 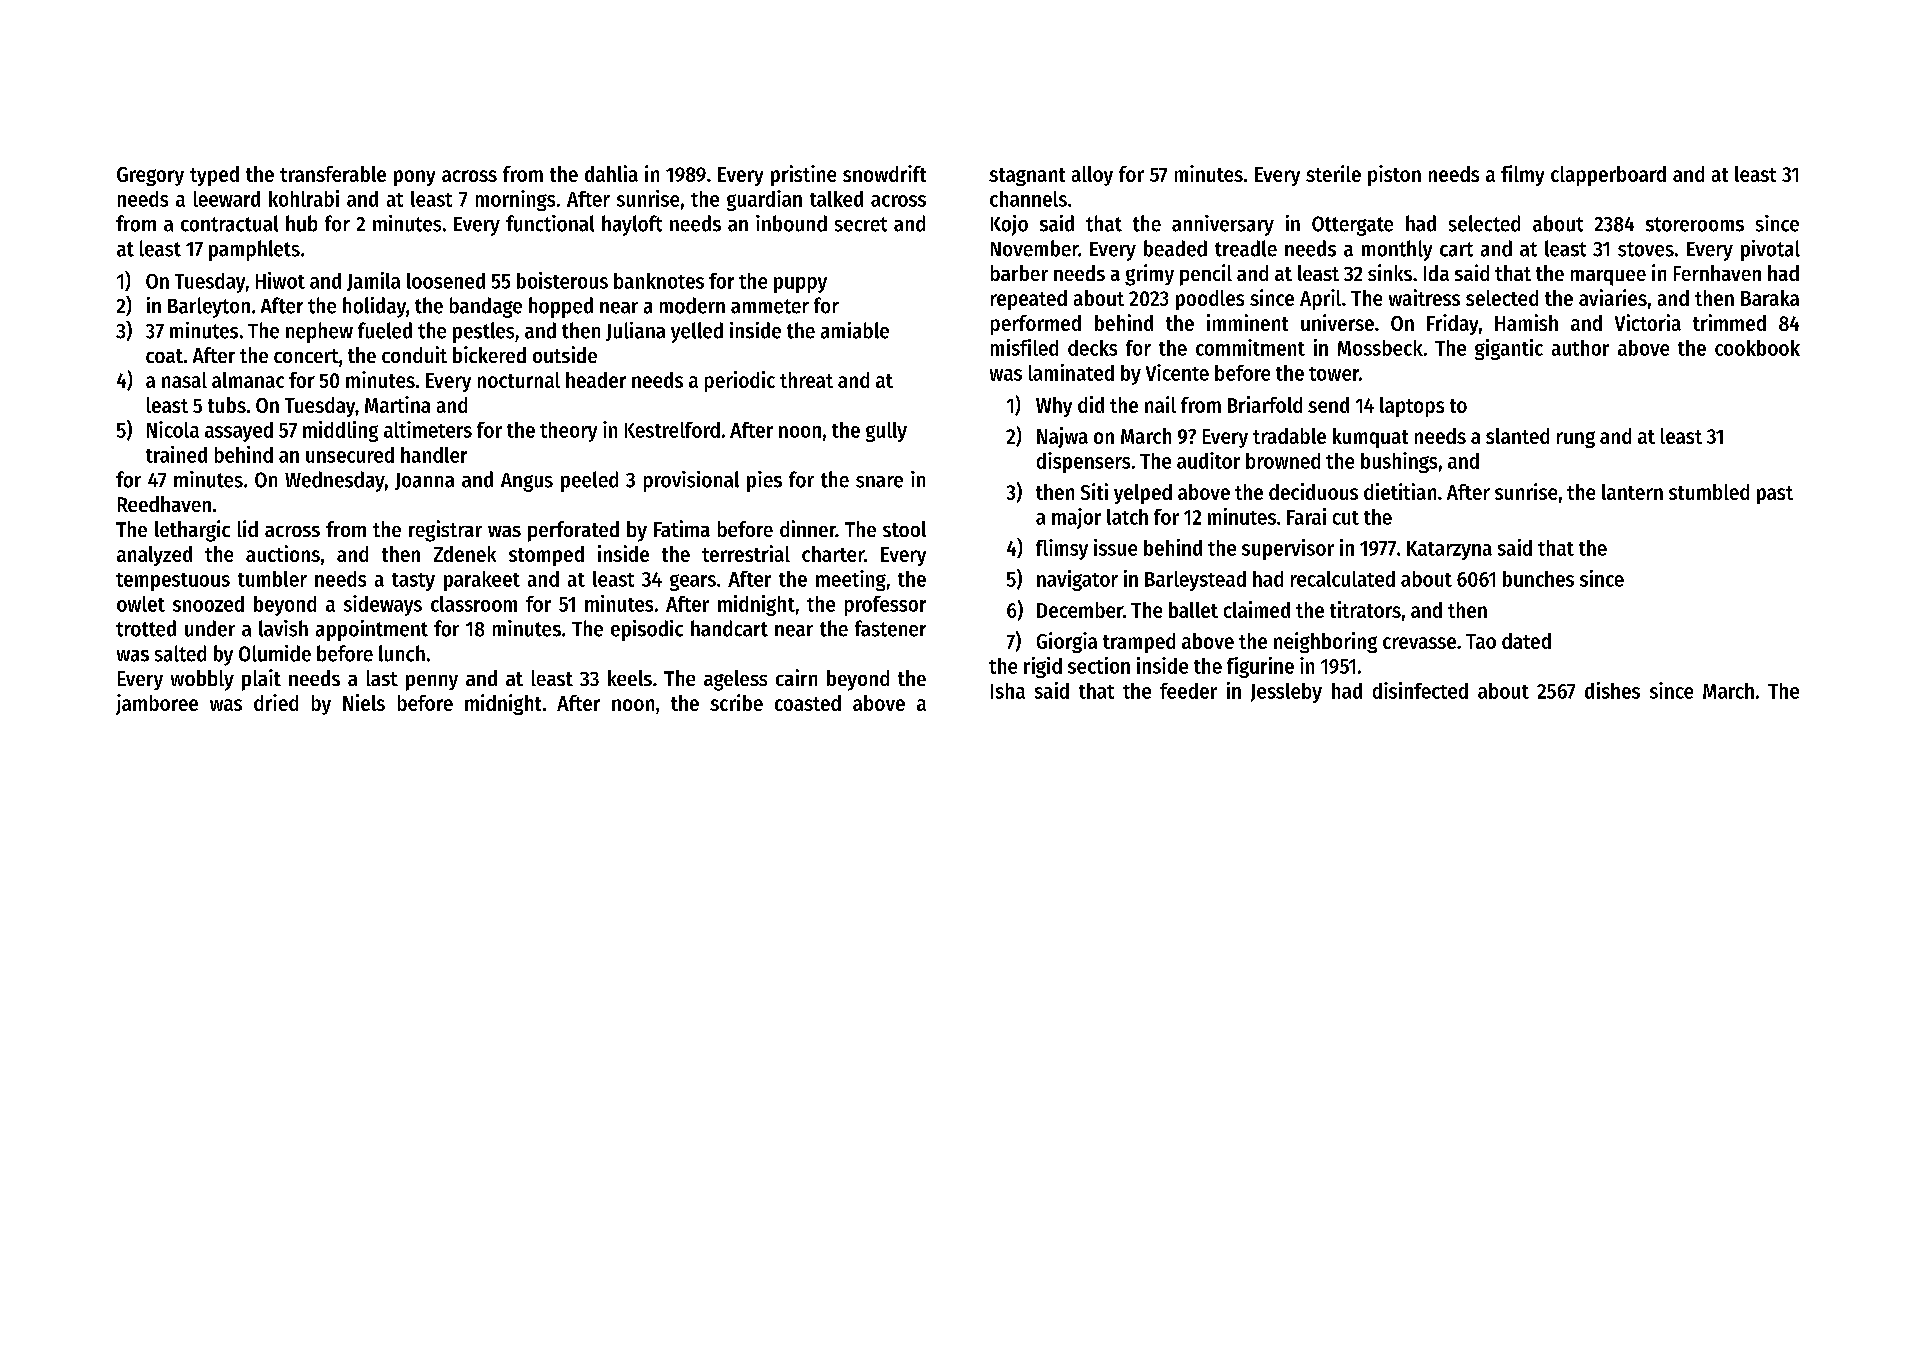 What do you see at coordinates (333, 174) in the screenshot?
I see `transferable` at bounding box center [333, 174].
